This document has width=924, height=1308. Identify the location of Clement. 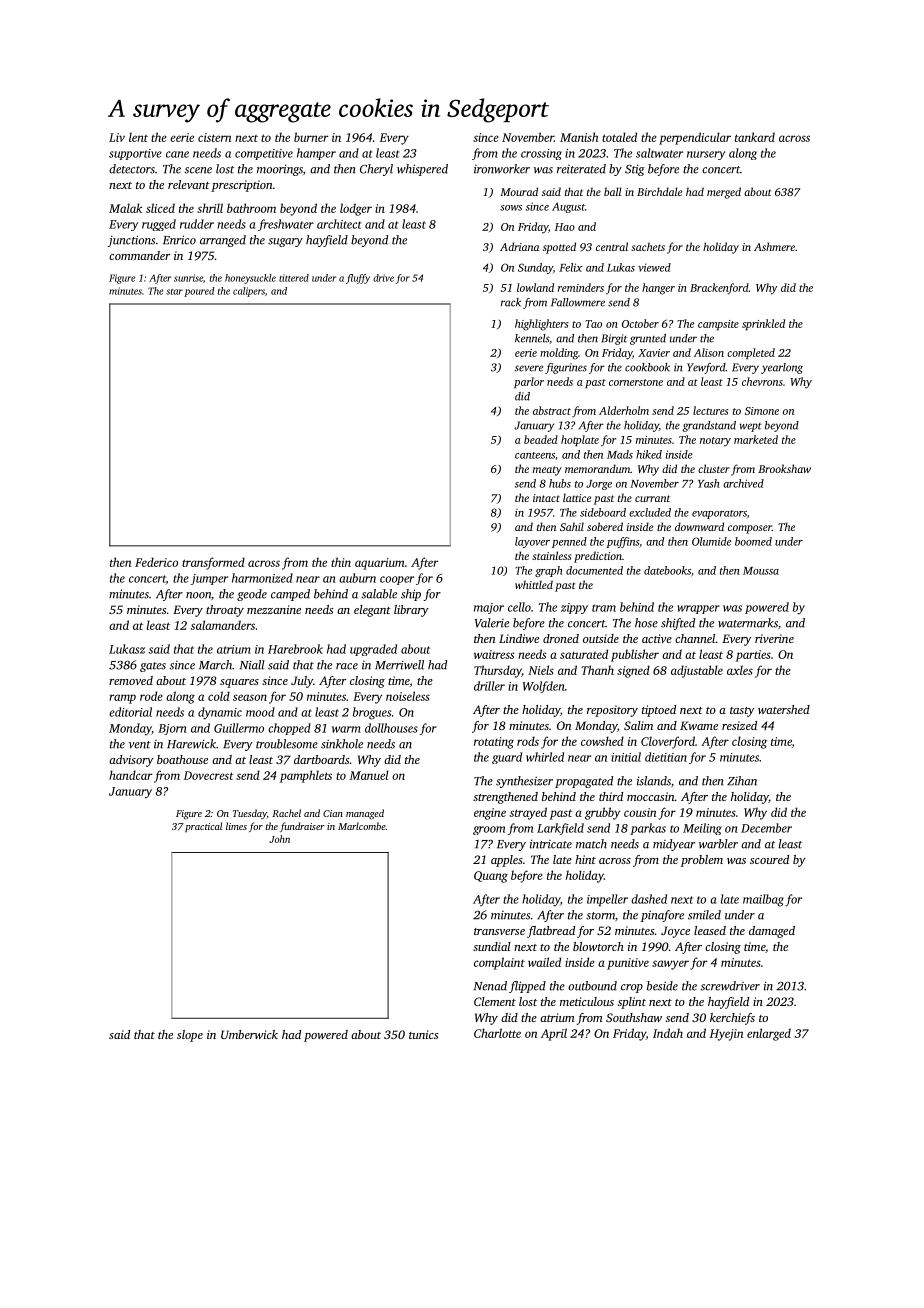
(495, 1001).
